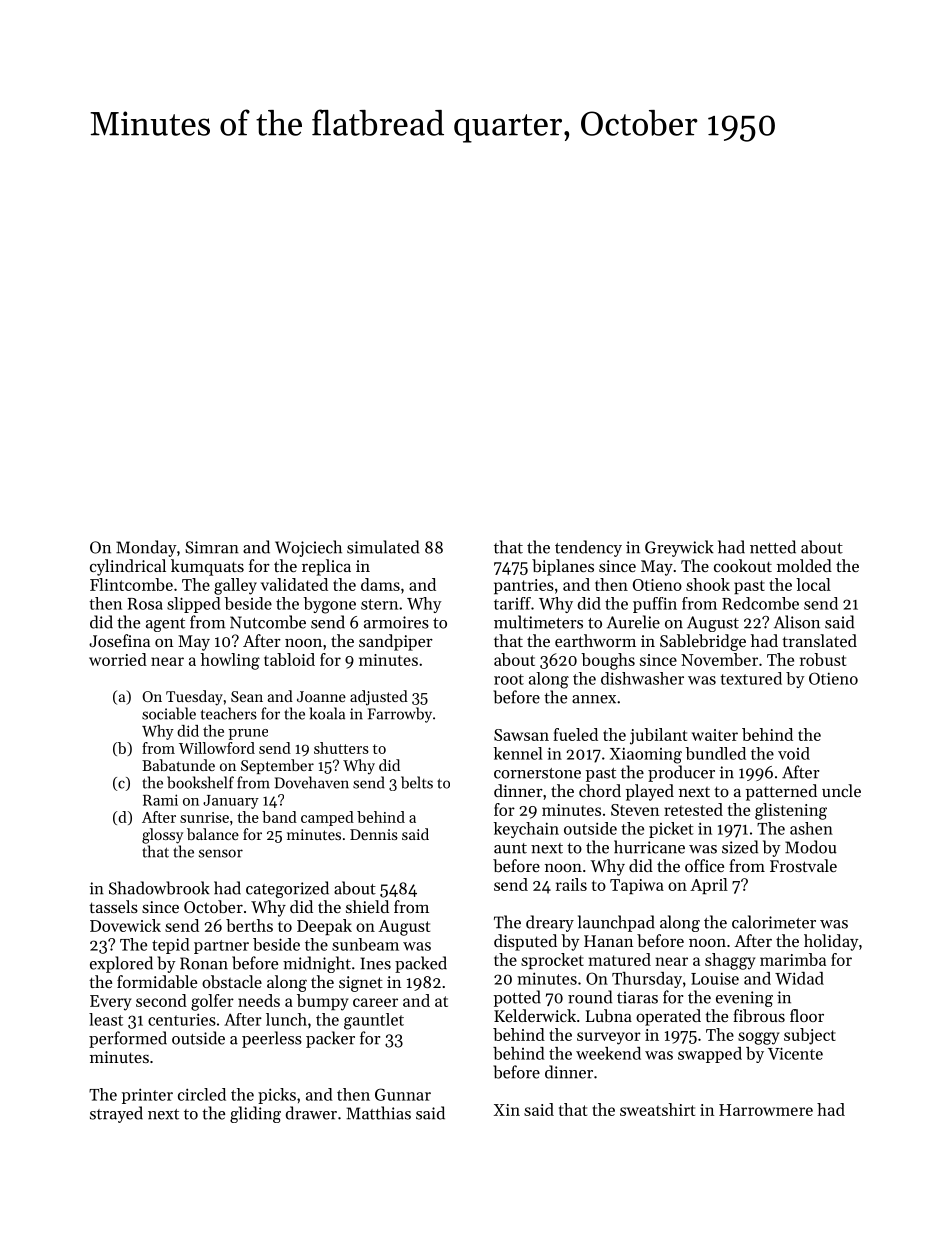  Describe the element at coordinates (658, 736) in the page. I see `jubilant` at that location.
